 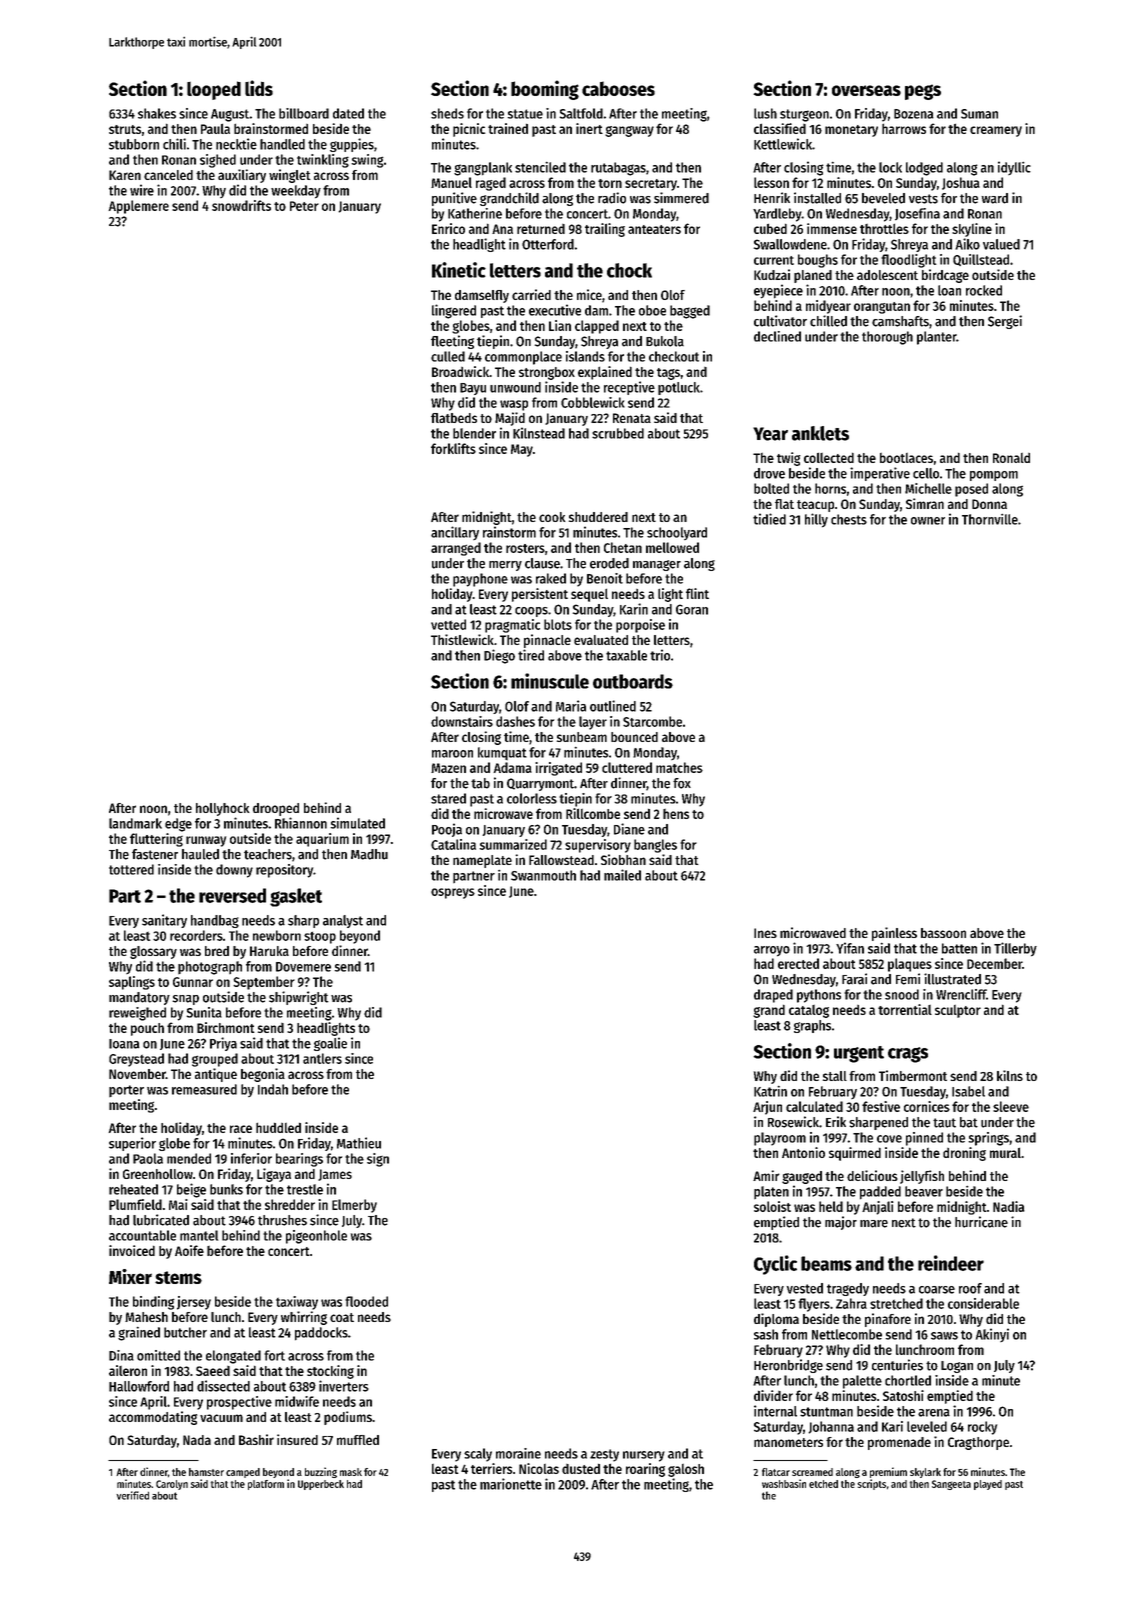 I want to click on cabooses, so click(x=618, y=88).
